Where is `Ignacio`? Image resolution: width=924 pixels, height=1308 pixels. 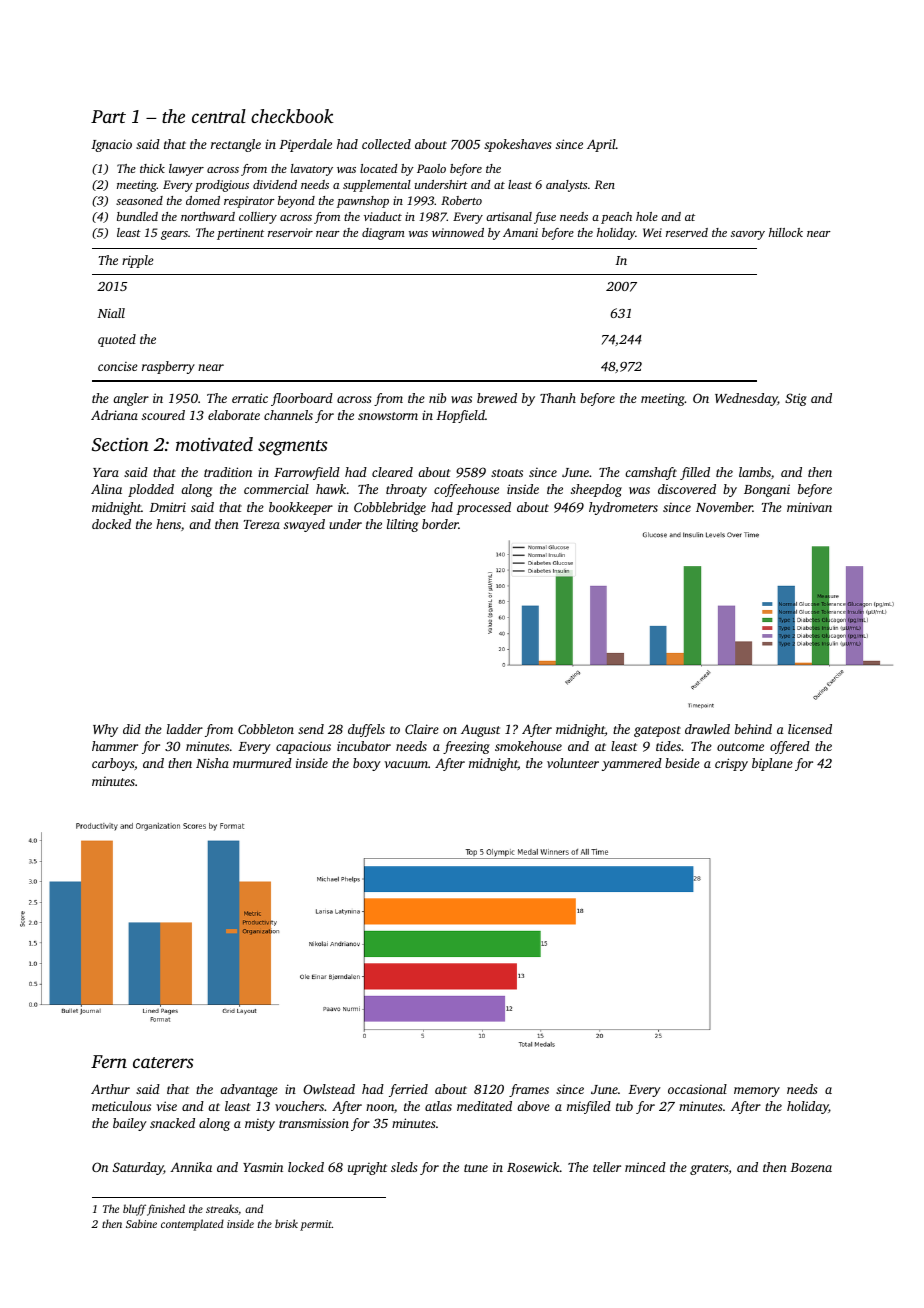 Ignacio is located at coordinates (111, 145).
